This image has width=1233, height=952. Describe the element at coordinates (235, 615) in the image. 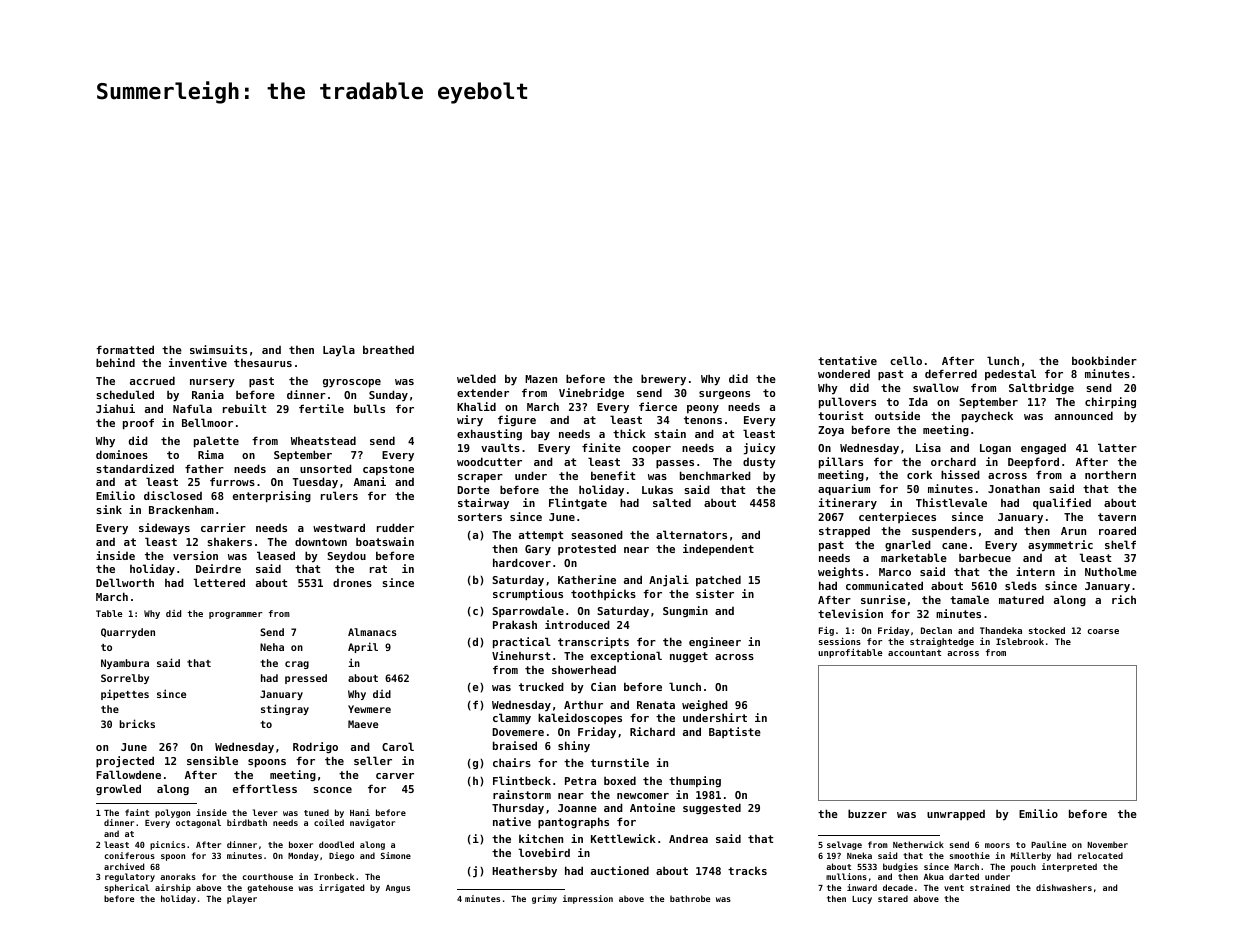

I see `programmer` at that location.
